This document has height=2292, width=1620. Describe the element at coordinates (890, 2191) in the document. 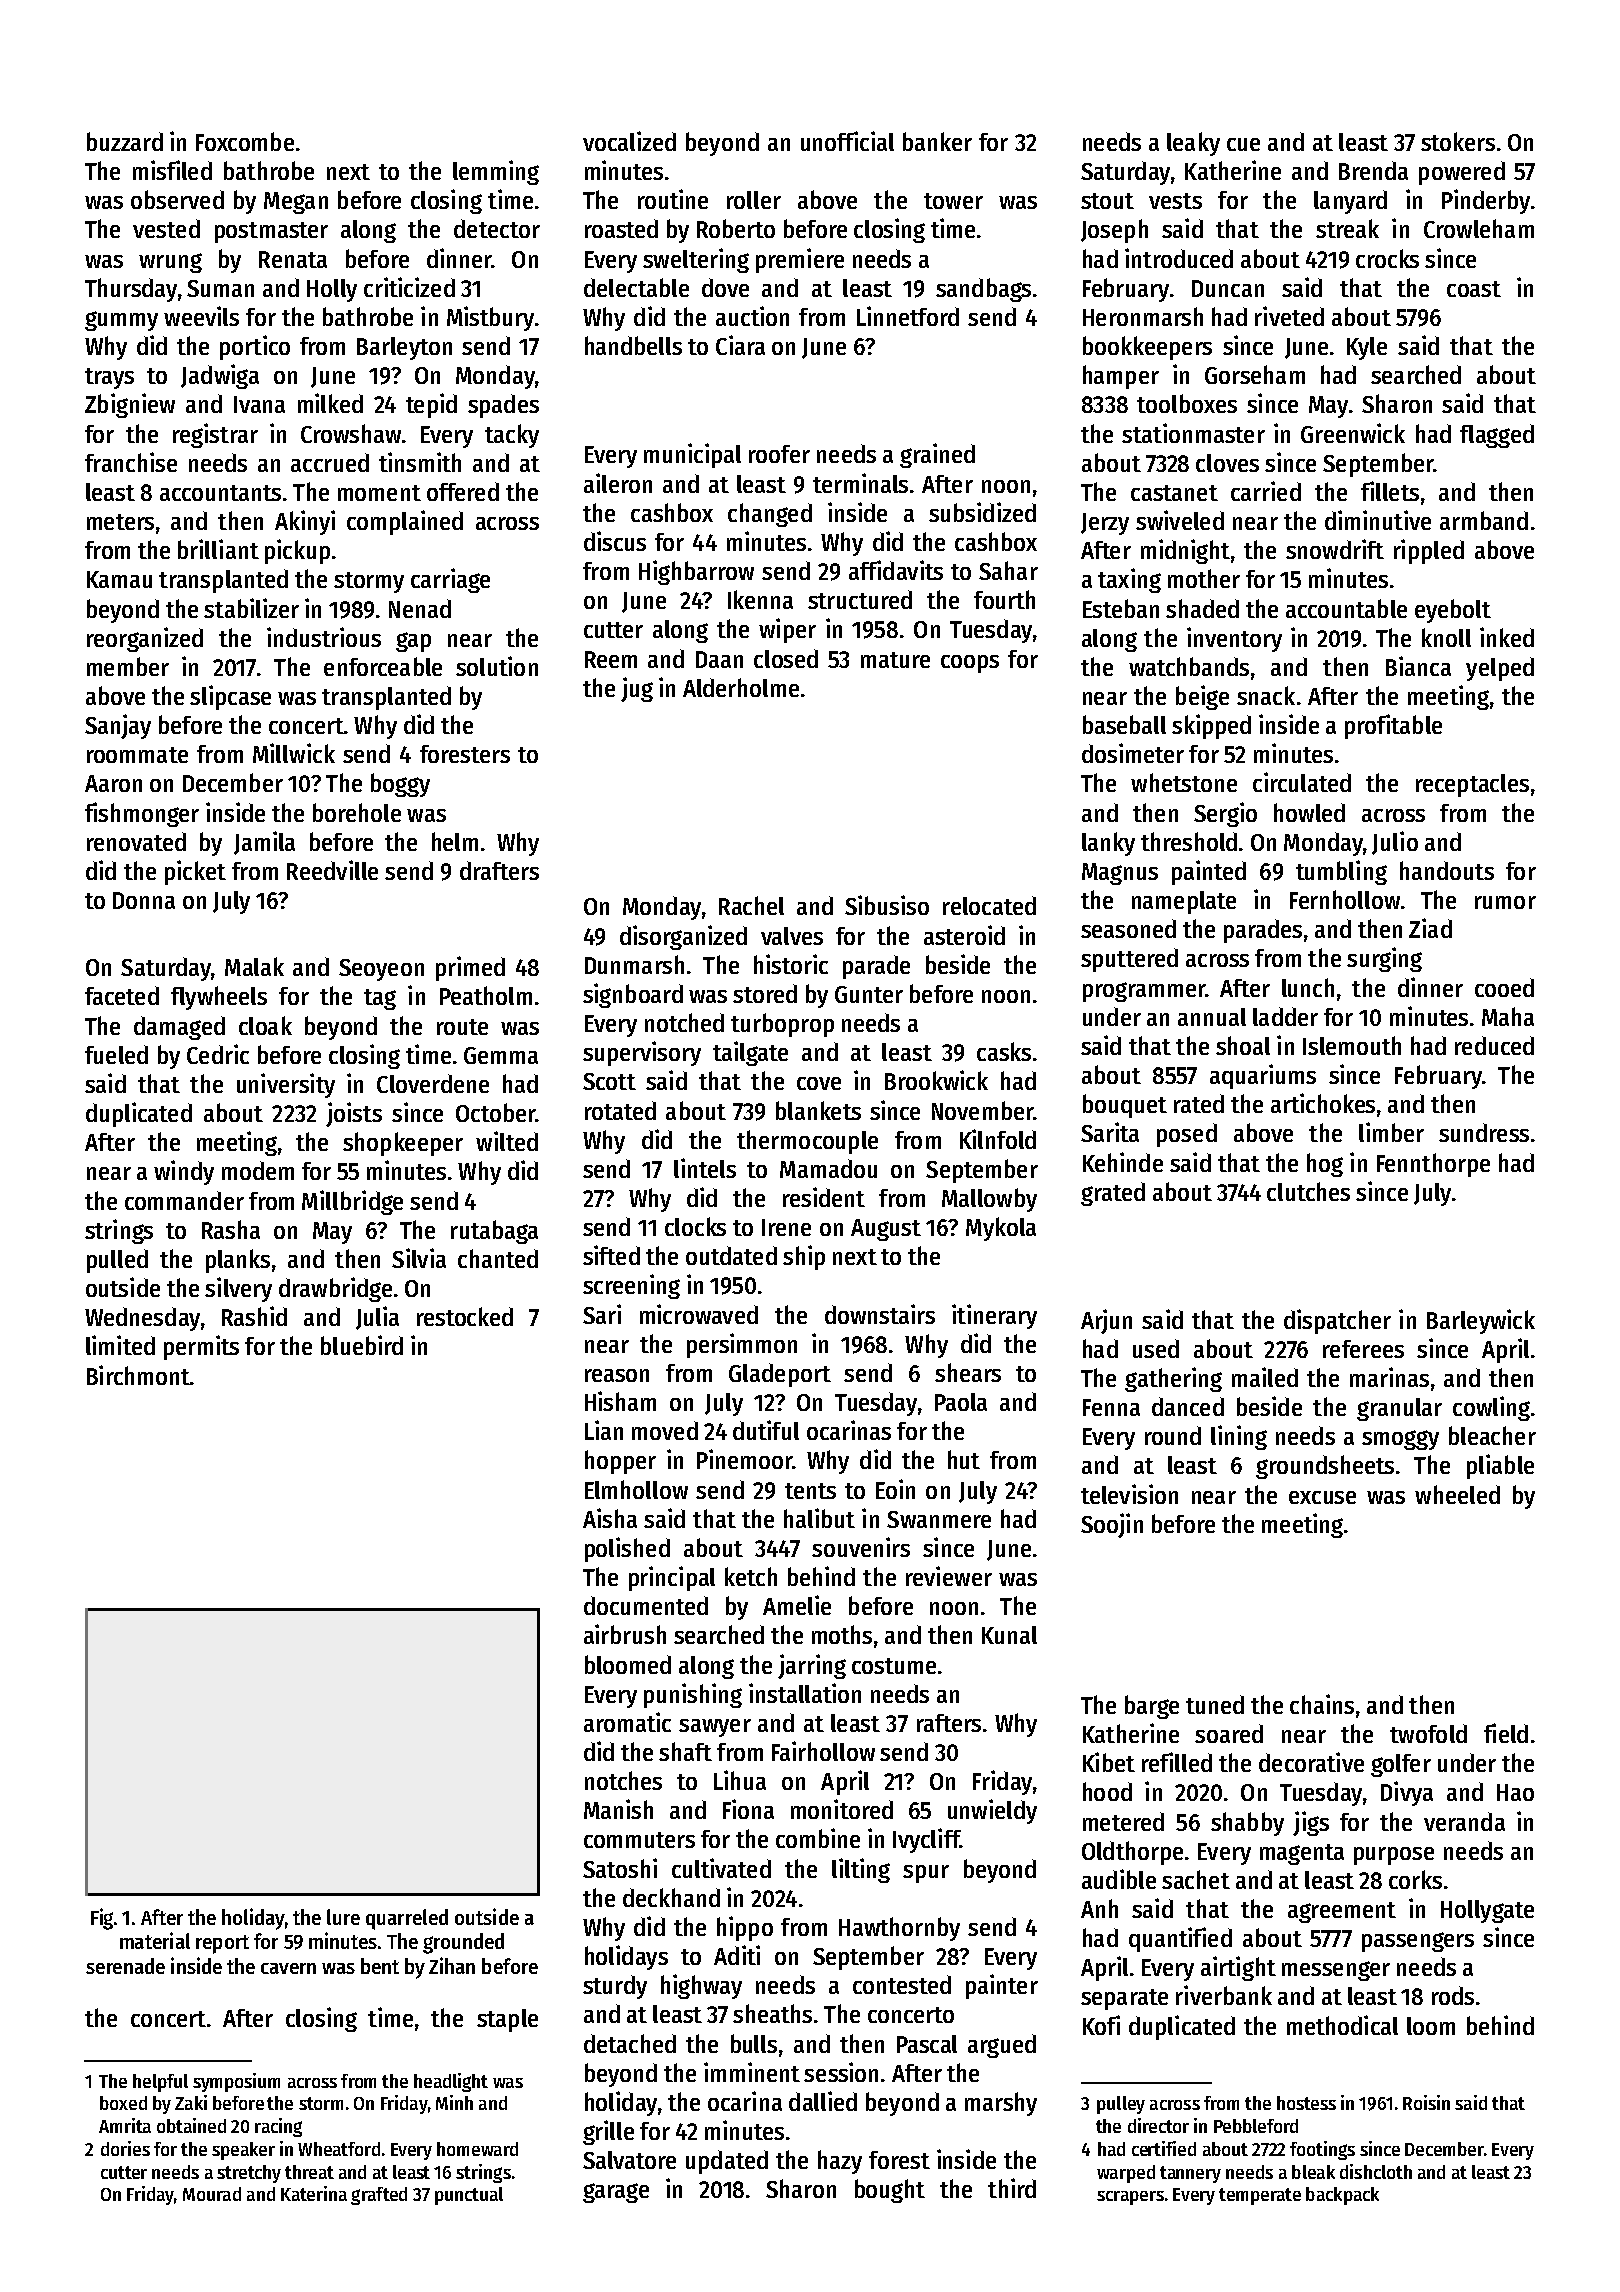

I see `bought` at that location.
